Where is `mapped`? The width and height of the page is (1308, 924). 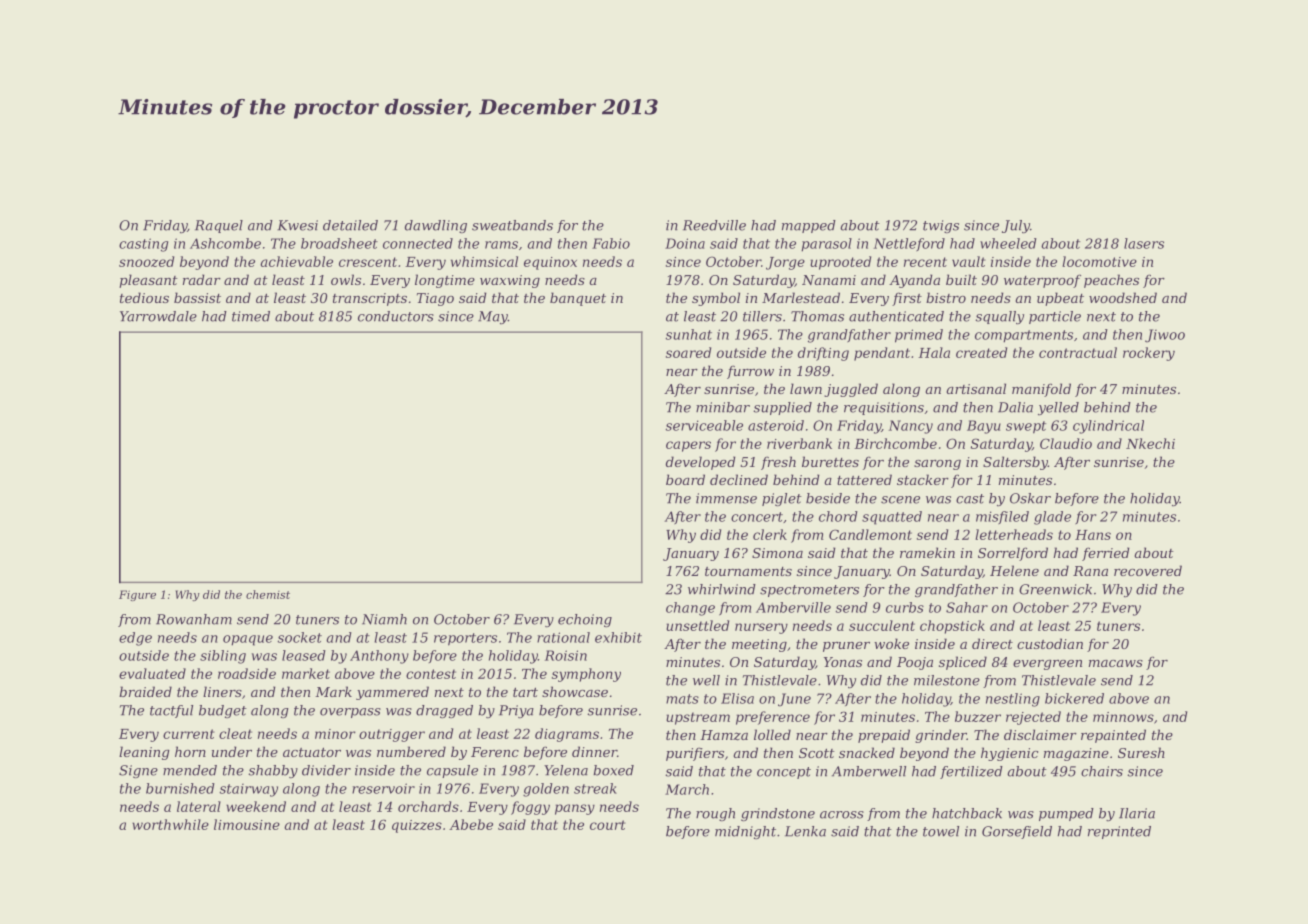 mapped is located at coordinates (809, 226).
